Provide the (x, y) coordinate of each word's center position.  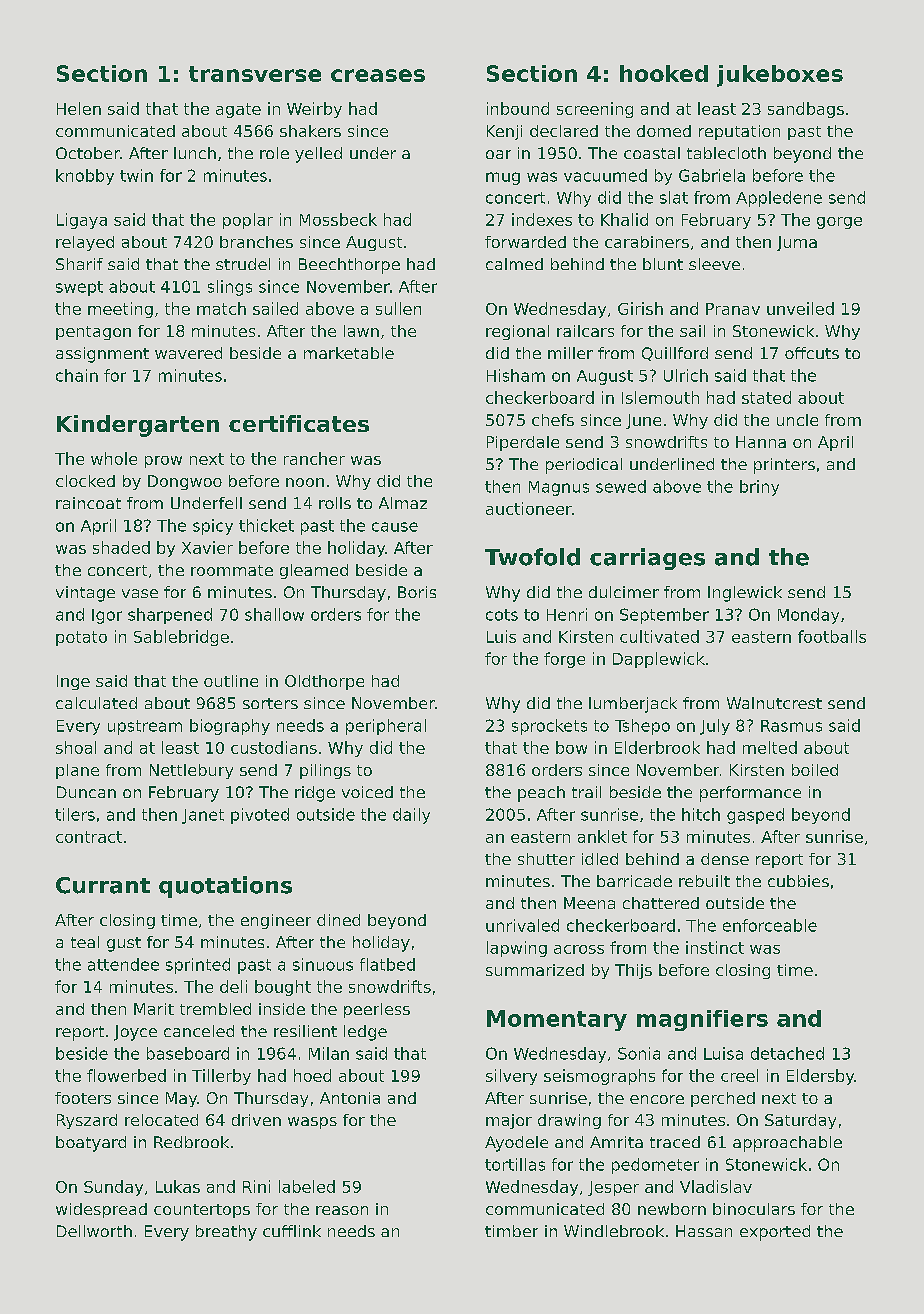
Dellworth (94, 1231)
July (715, 727)
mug (503, 178)
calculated (96, 703)
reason (342, 1210)
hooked (664, 73)
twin (136, 175)
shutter (546, 859)
